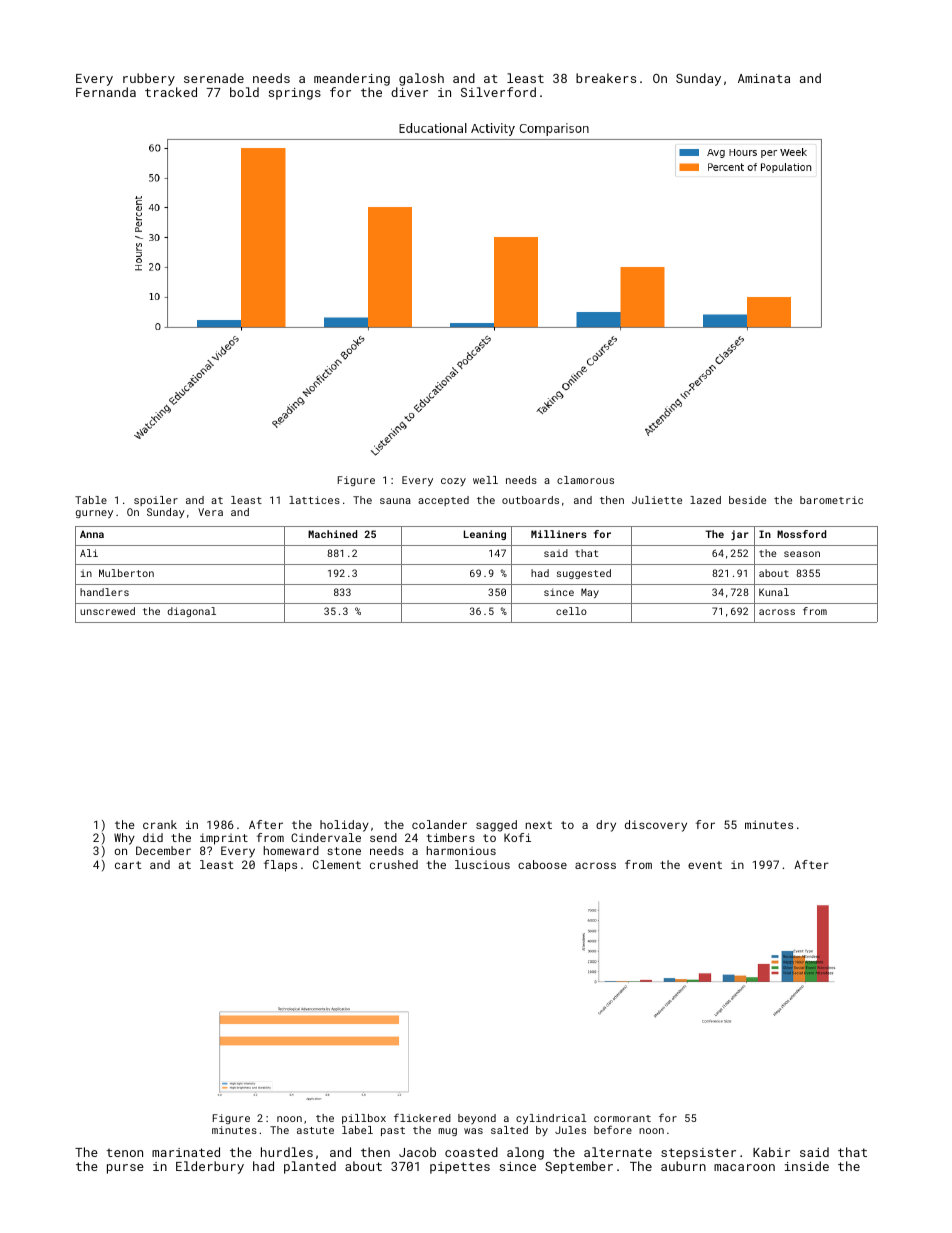  What do you see at coordinates (128, 865) in the document?
I see `cart` at bounding box center [128, 865].
